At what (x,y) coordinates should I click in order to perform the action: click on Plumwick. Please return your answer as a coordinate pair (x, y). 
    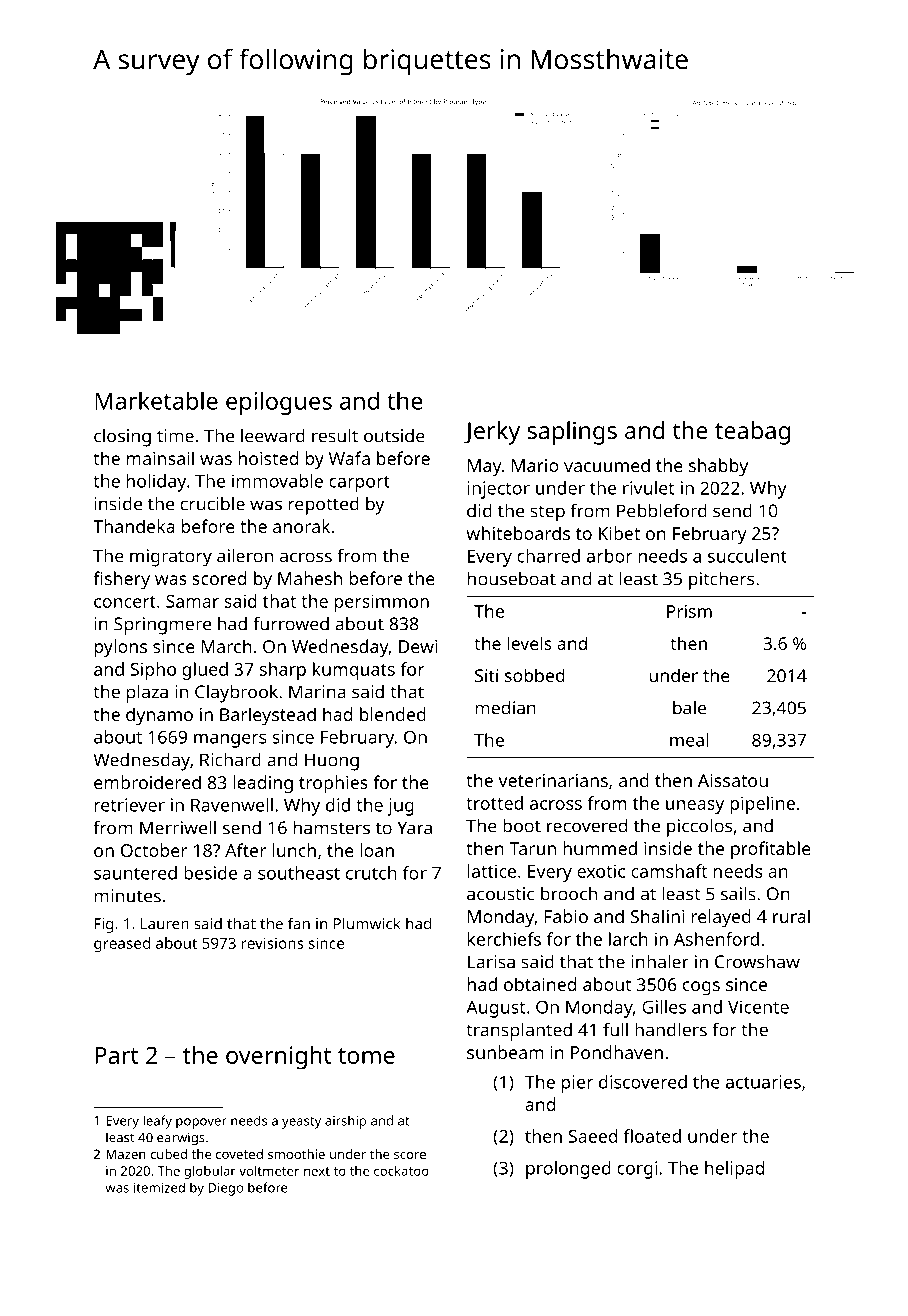
    Looking at the image, I should click on (367, 923).
